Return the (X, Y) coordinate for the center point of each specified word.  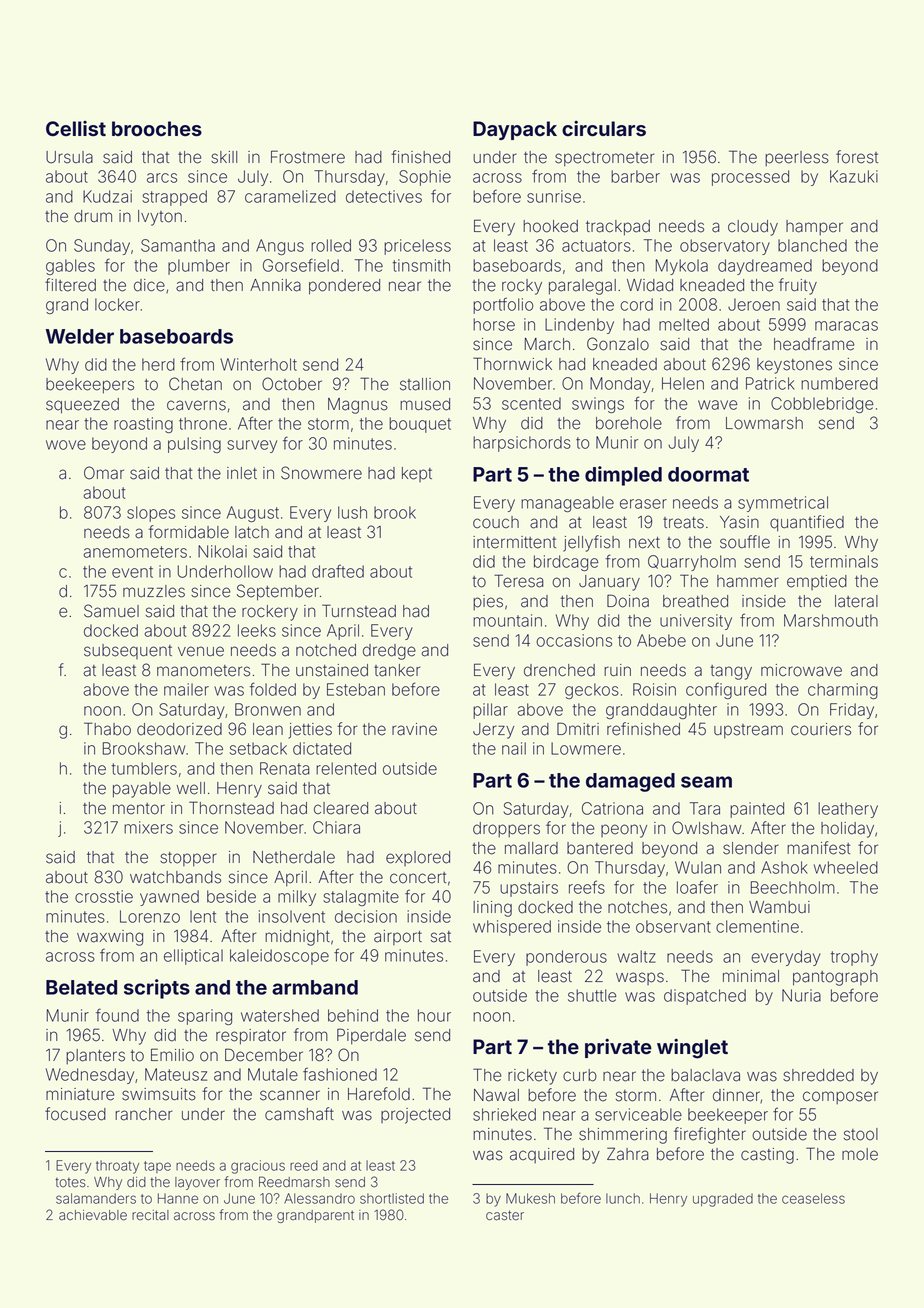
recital (150, 1215)
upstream (748, 731)
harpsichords (522, 444)
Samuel (111, 611)
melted (684, 324)
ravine (414, 729)
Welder (79, 336)
